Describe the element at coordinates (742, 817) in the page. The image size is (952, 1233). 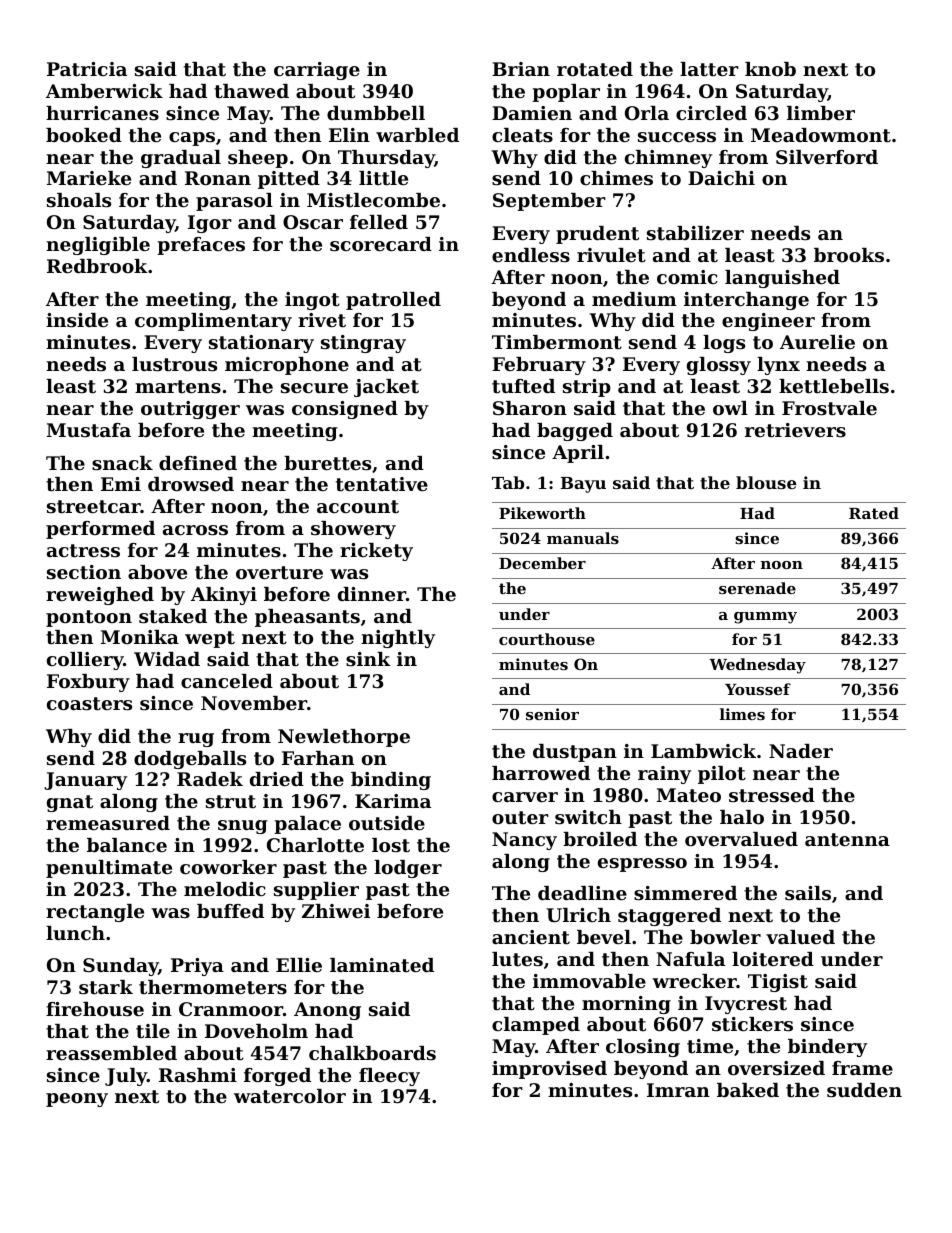
I see `halo` at that location.
